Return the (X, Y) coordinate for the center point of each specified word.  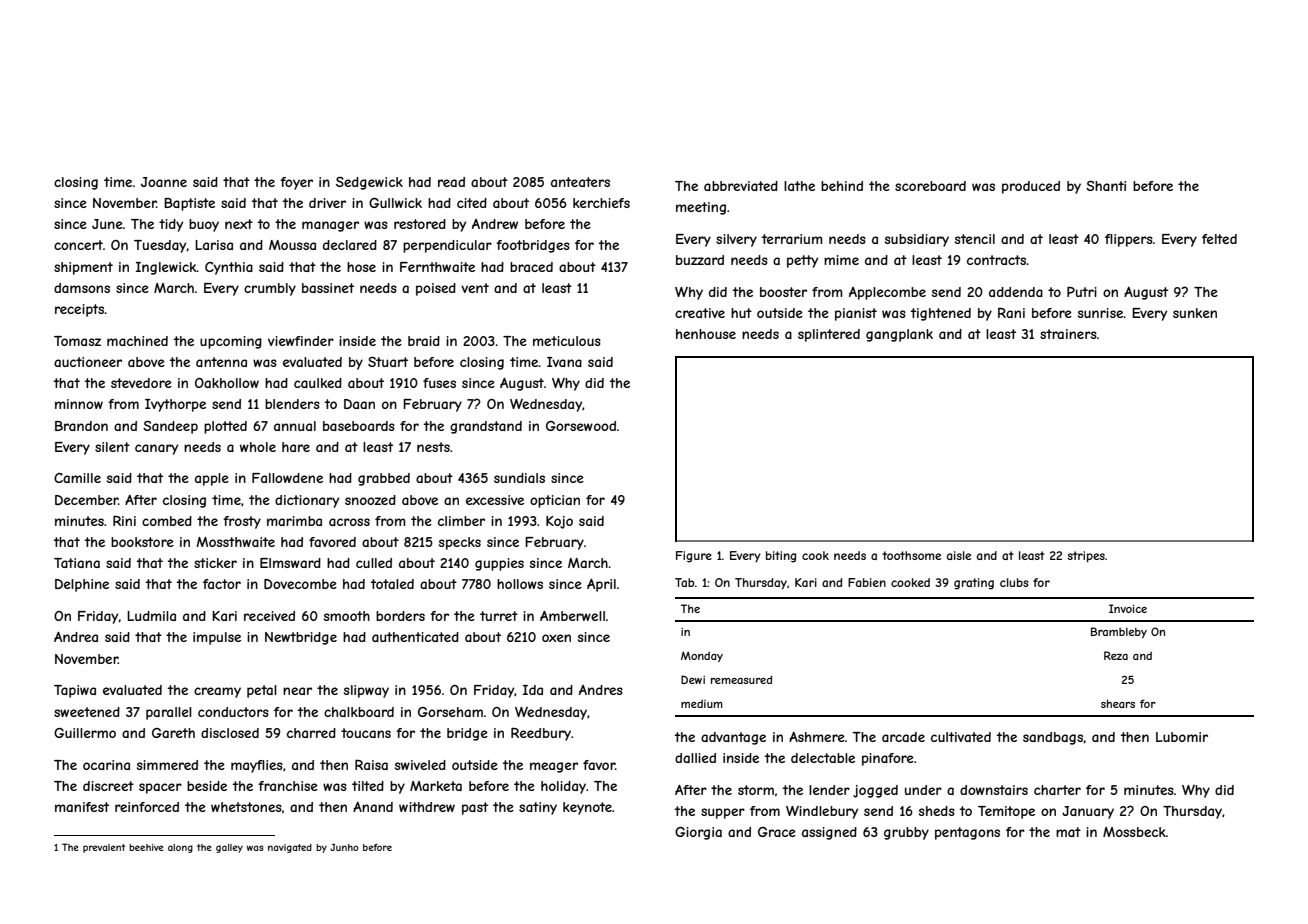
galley (229, 848)
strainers (1068, 334)
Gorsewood (581, 426)
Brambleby (1119, 632)
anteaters (580, 182)
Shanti (1106, 186)
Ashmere (817, 737)
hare (296, 447)
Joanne (164, 182)
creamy (217, 692)
